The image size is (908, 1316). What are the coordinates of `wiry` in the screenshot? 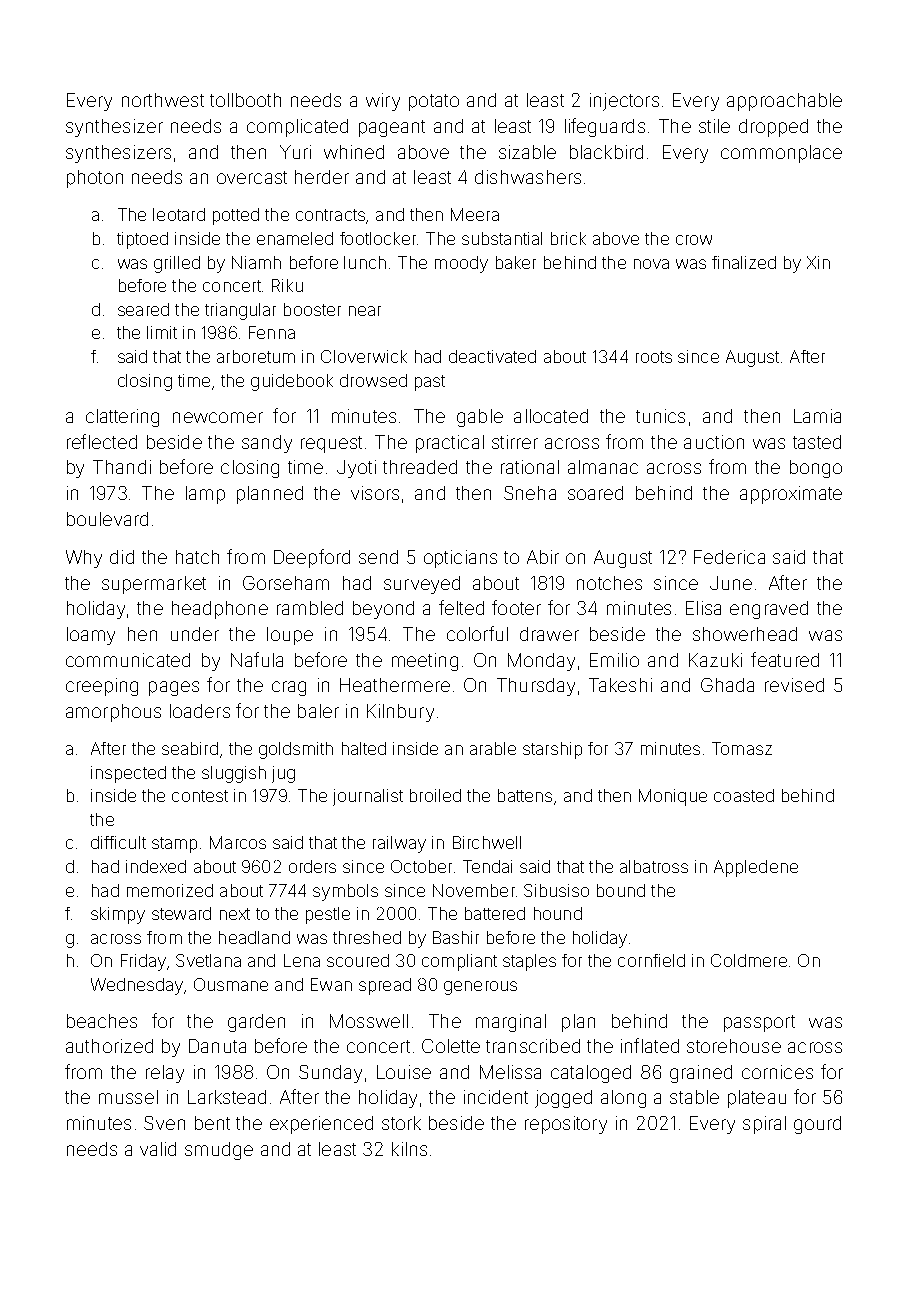 It's located at (383, 102).
